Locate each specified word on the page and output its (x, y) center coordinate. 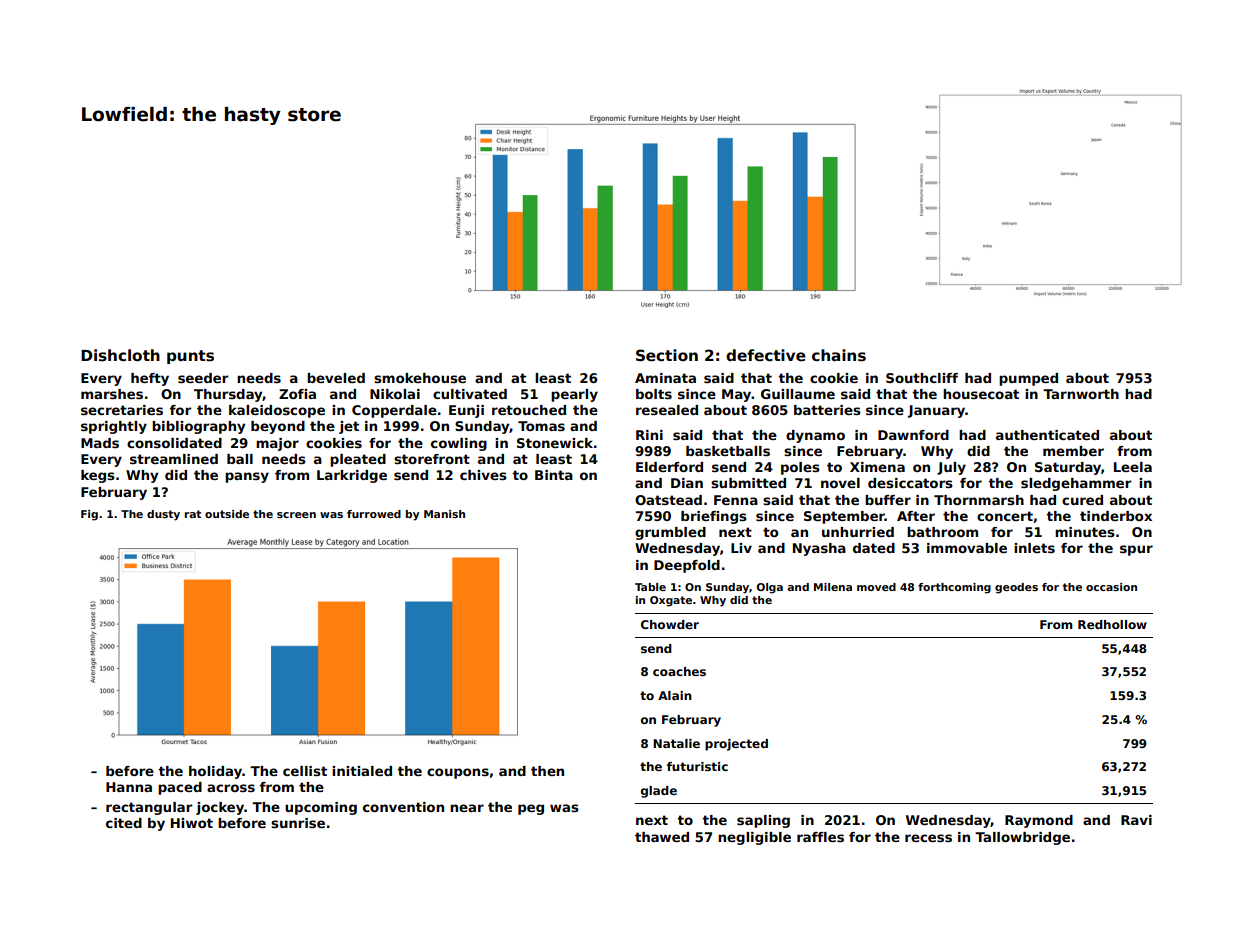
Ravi (1136, 820)
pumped (1028, 379)
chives (483, 475)
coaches (679, 671)
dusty (163, 515)
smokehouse (420, 378)
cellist (305, 771)
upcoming (321, 808)
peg (531, 809)
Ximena (877, 467)
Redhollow (1112, 624)
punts (190, 357)
